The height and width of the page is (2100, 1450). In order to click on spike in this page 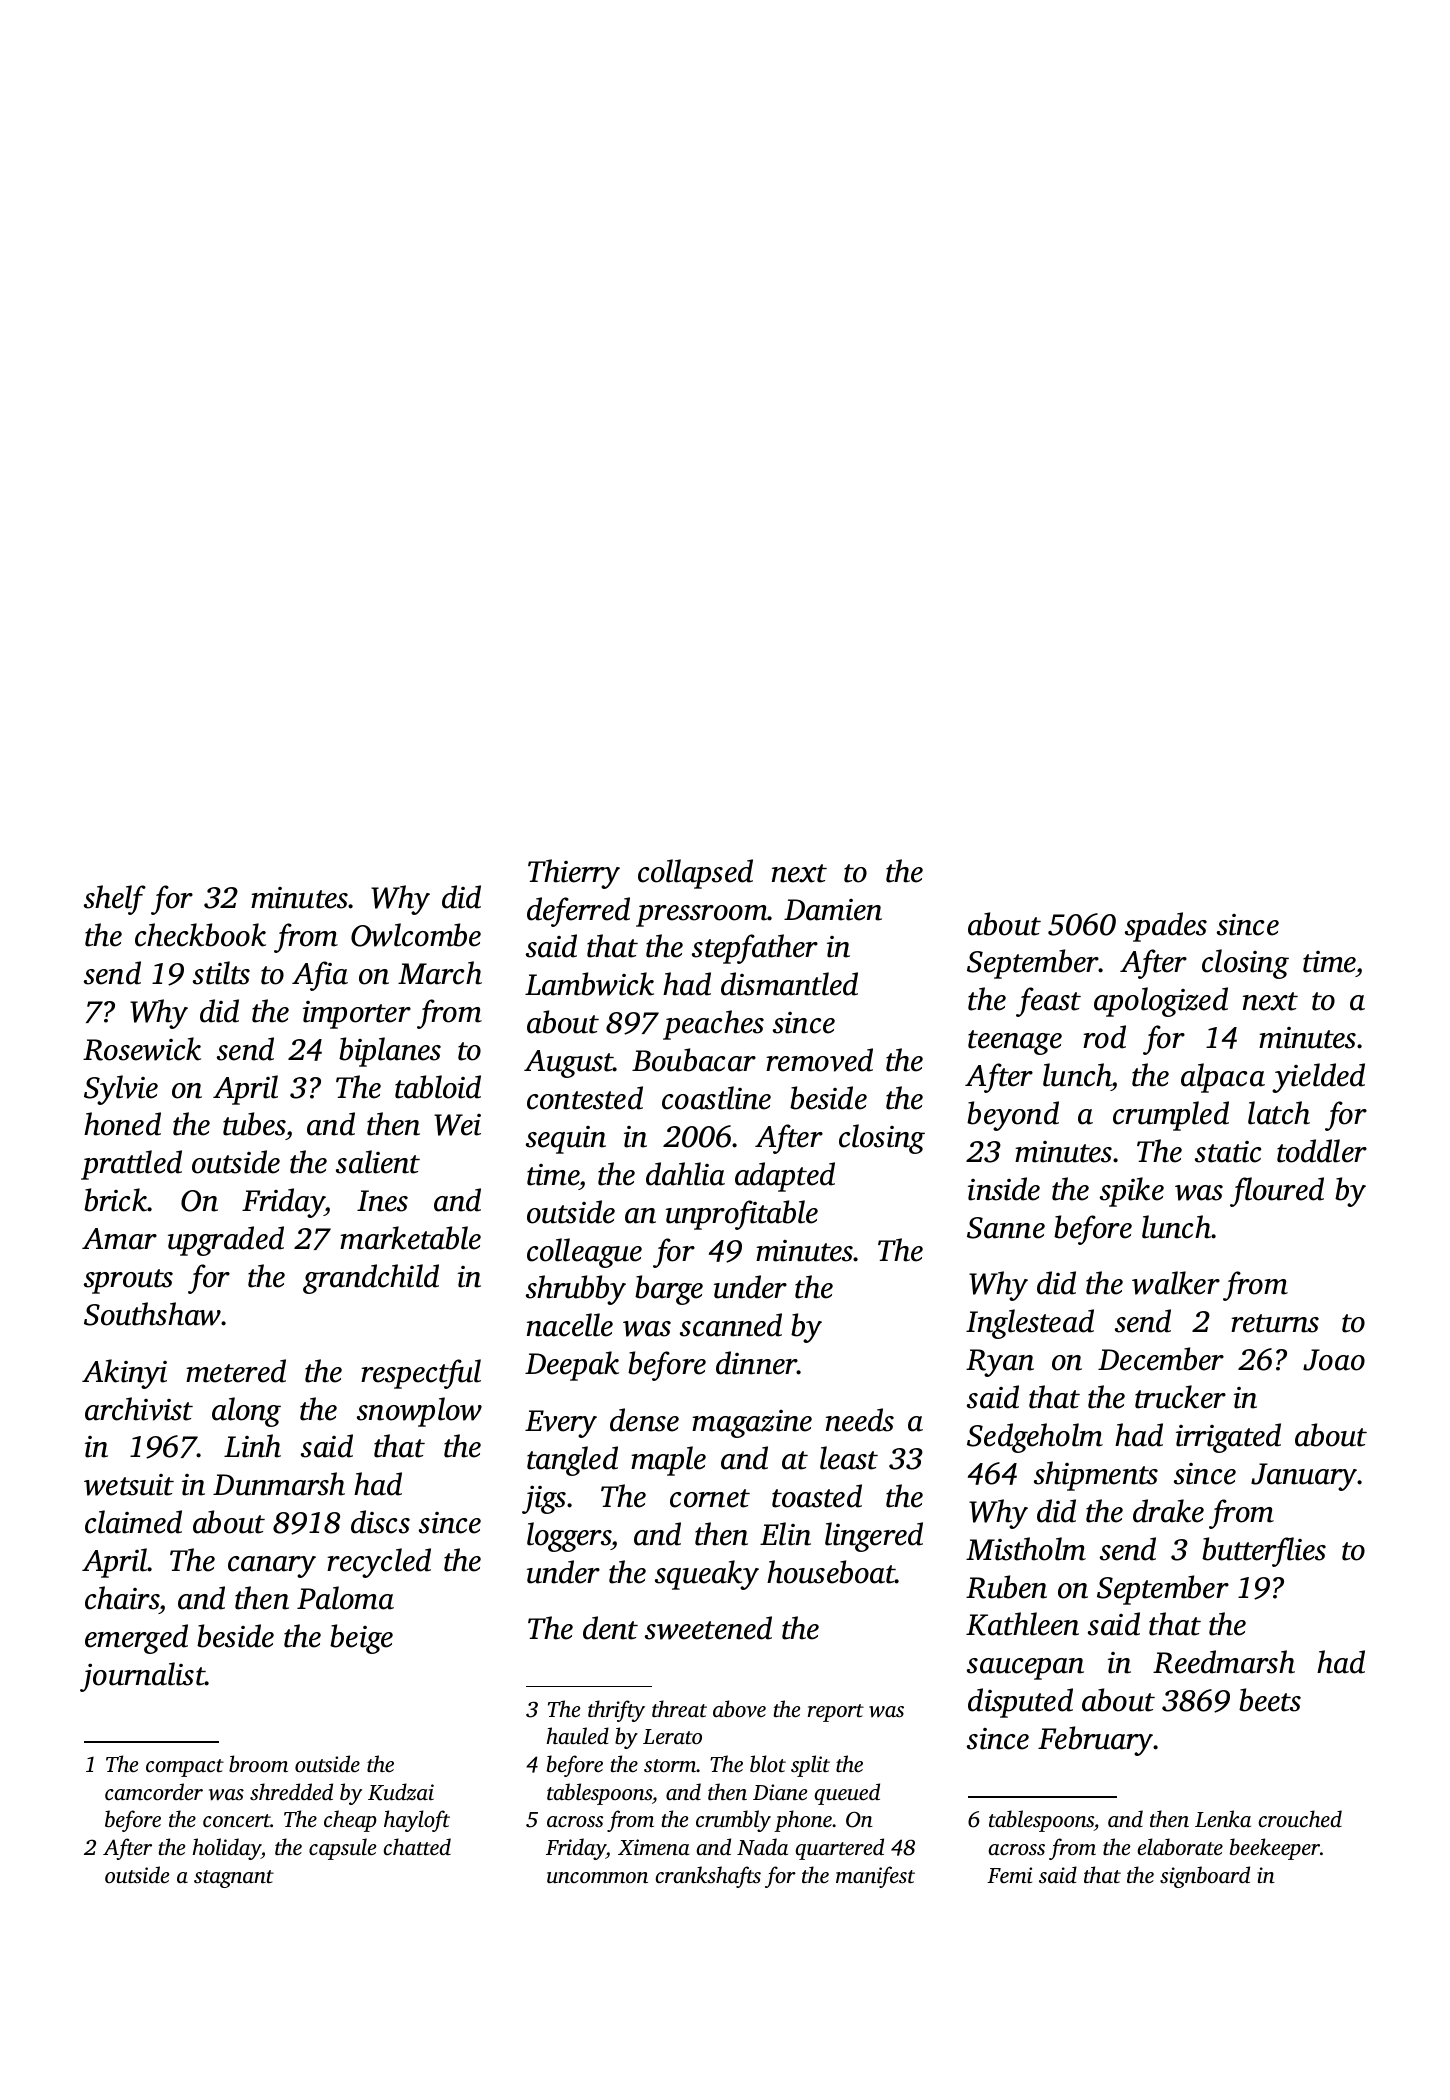, I will do `click(1132, 1192)`.
